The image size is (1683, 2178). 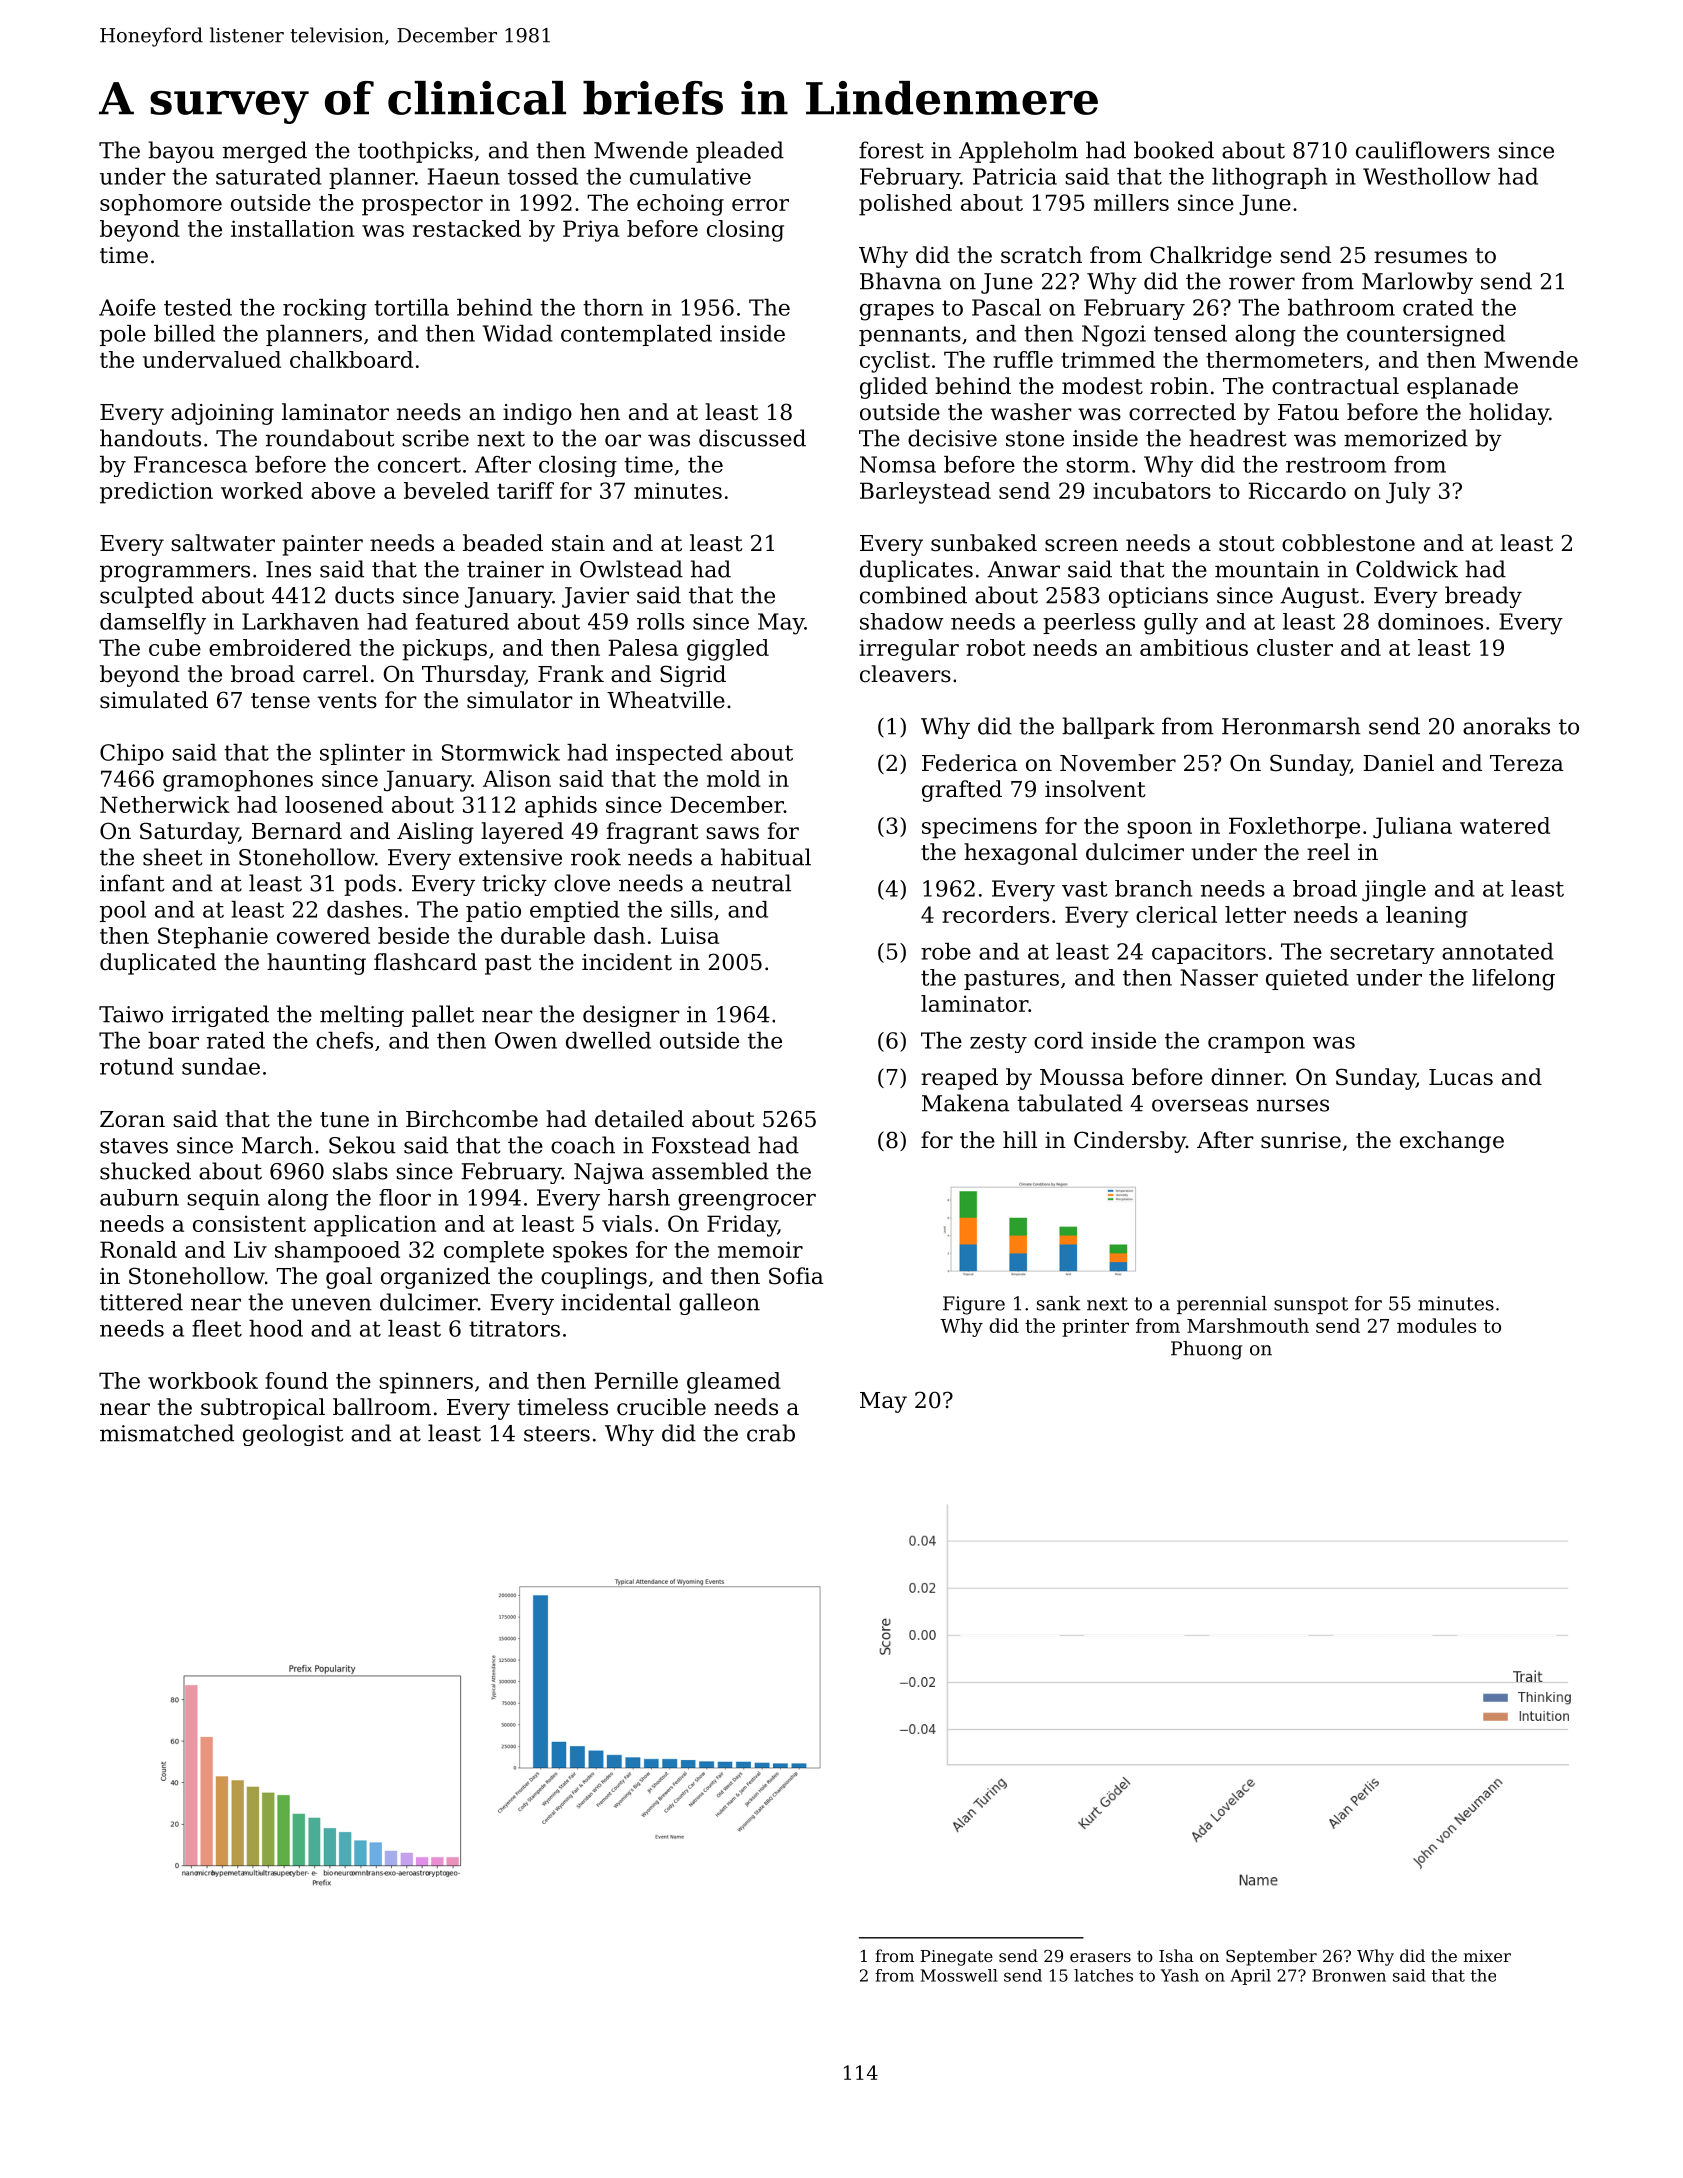 What do you see at coordinates (190, 464) in the screenshot?
I see `Francesca` at bounding box center [190, 464].
